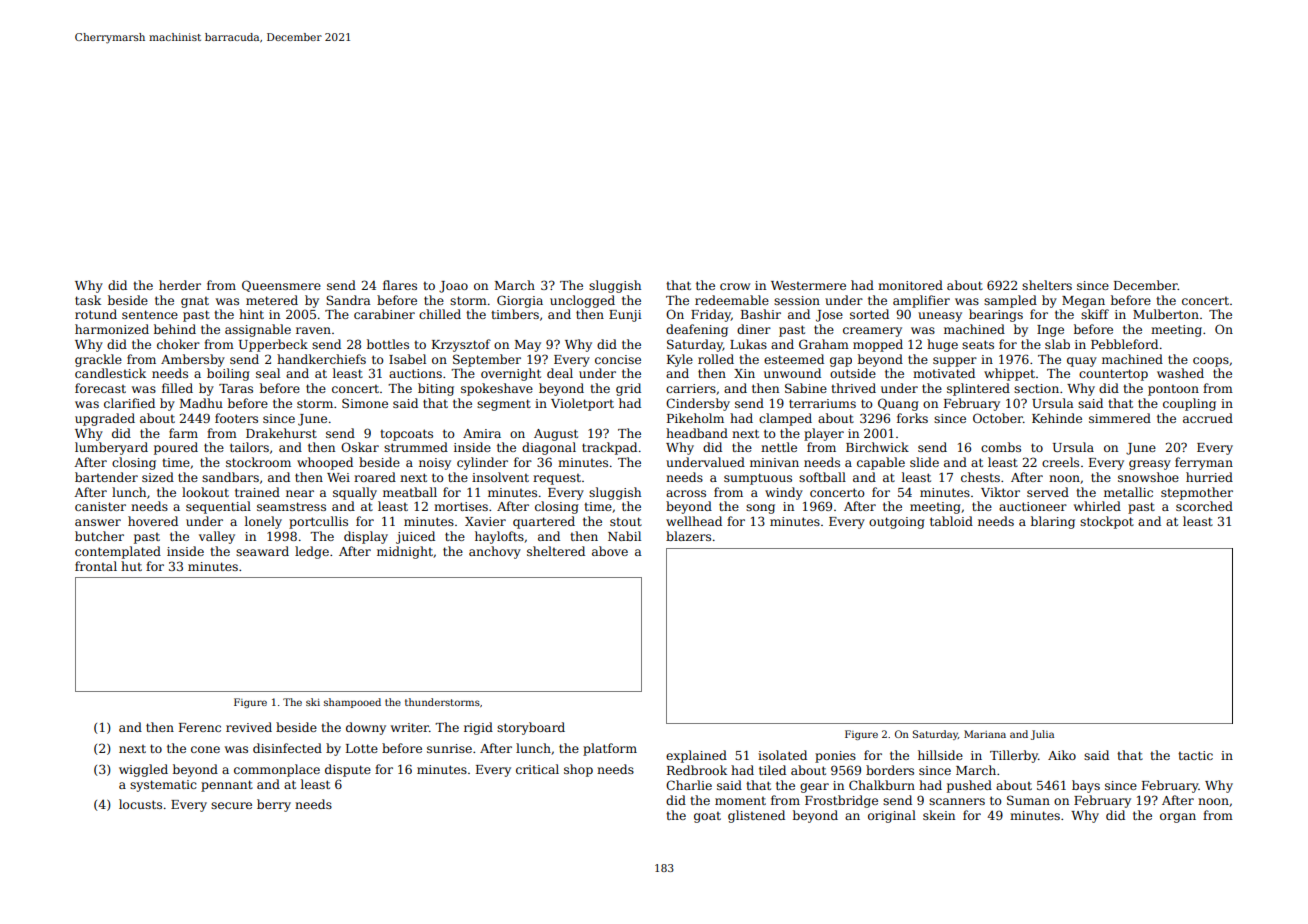 The width and height of the screenshot is (1308, 924). I want to click on Xin, so click(744, 373).
